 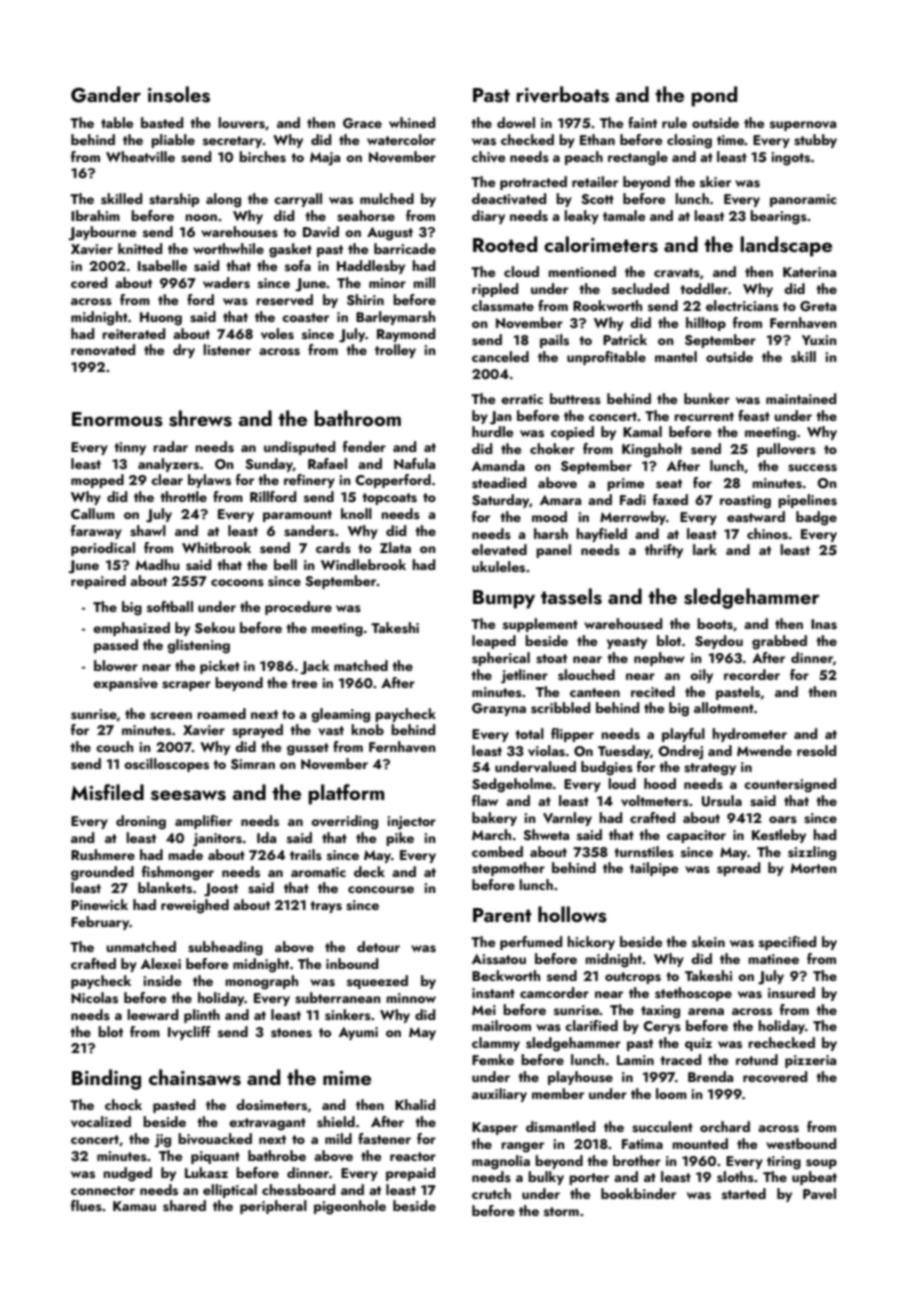 I want to click on starship, so click(x=174, y=200).
